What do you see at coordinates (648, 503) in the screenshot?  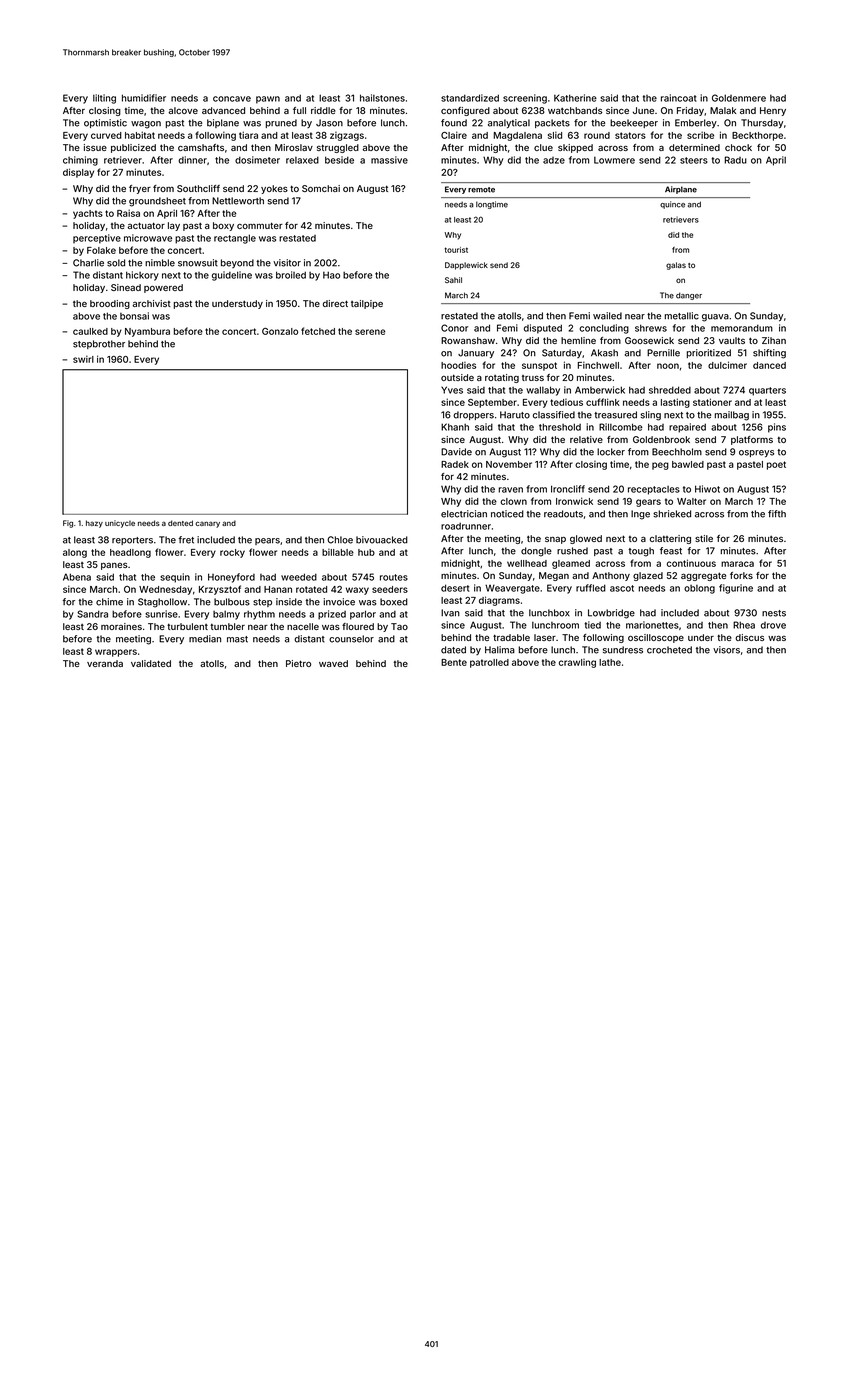 I see `gears` at bounding box center [648, 503].
